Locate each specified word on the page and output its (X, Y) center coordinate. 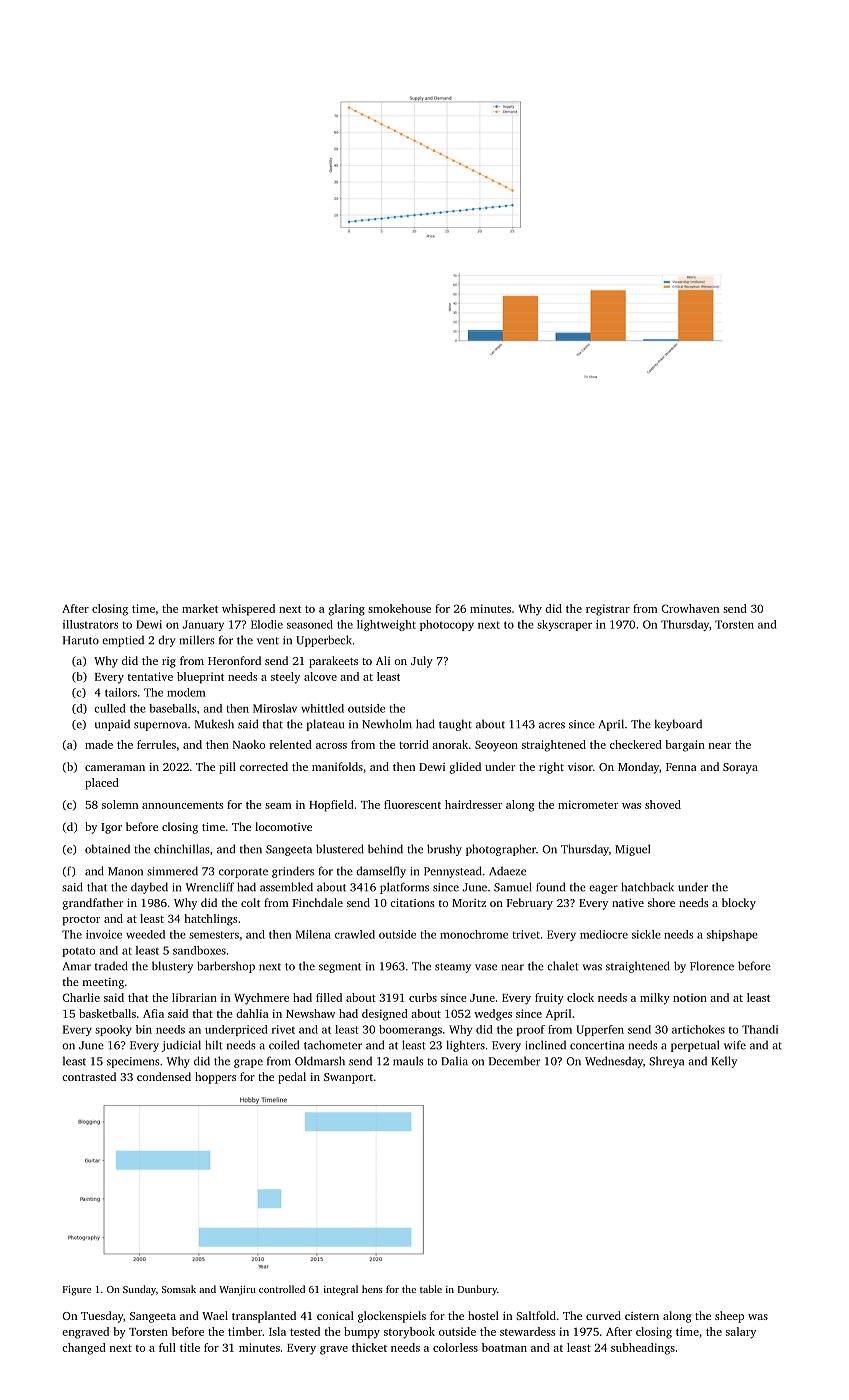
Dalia (454, 1061)
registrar (608, 610)
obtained (107, 849)
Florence (712, 966)
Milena (313, 934)
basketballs (107, 1013)
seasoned (310, 624)
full (167, 1347)
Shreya (666, 1062)
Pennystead (453, 872)
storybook (409, 1333)
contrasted (89, 1076)
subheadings (643, 1349)
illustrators (90, 624)
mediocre (604, 934)
